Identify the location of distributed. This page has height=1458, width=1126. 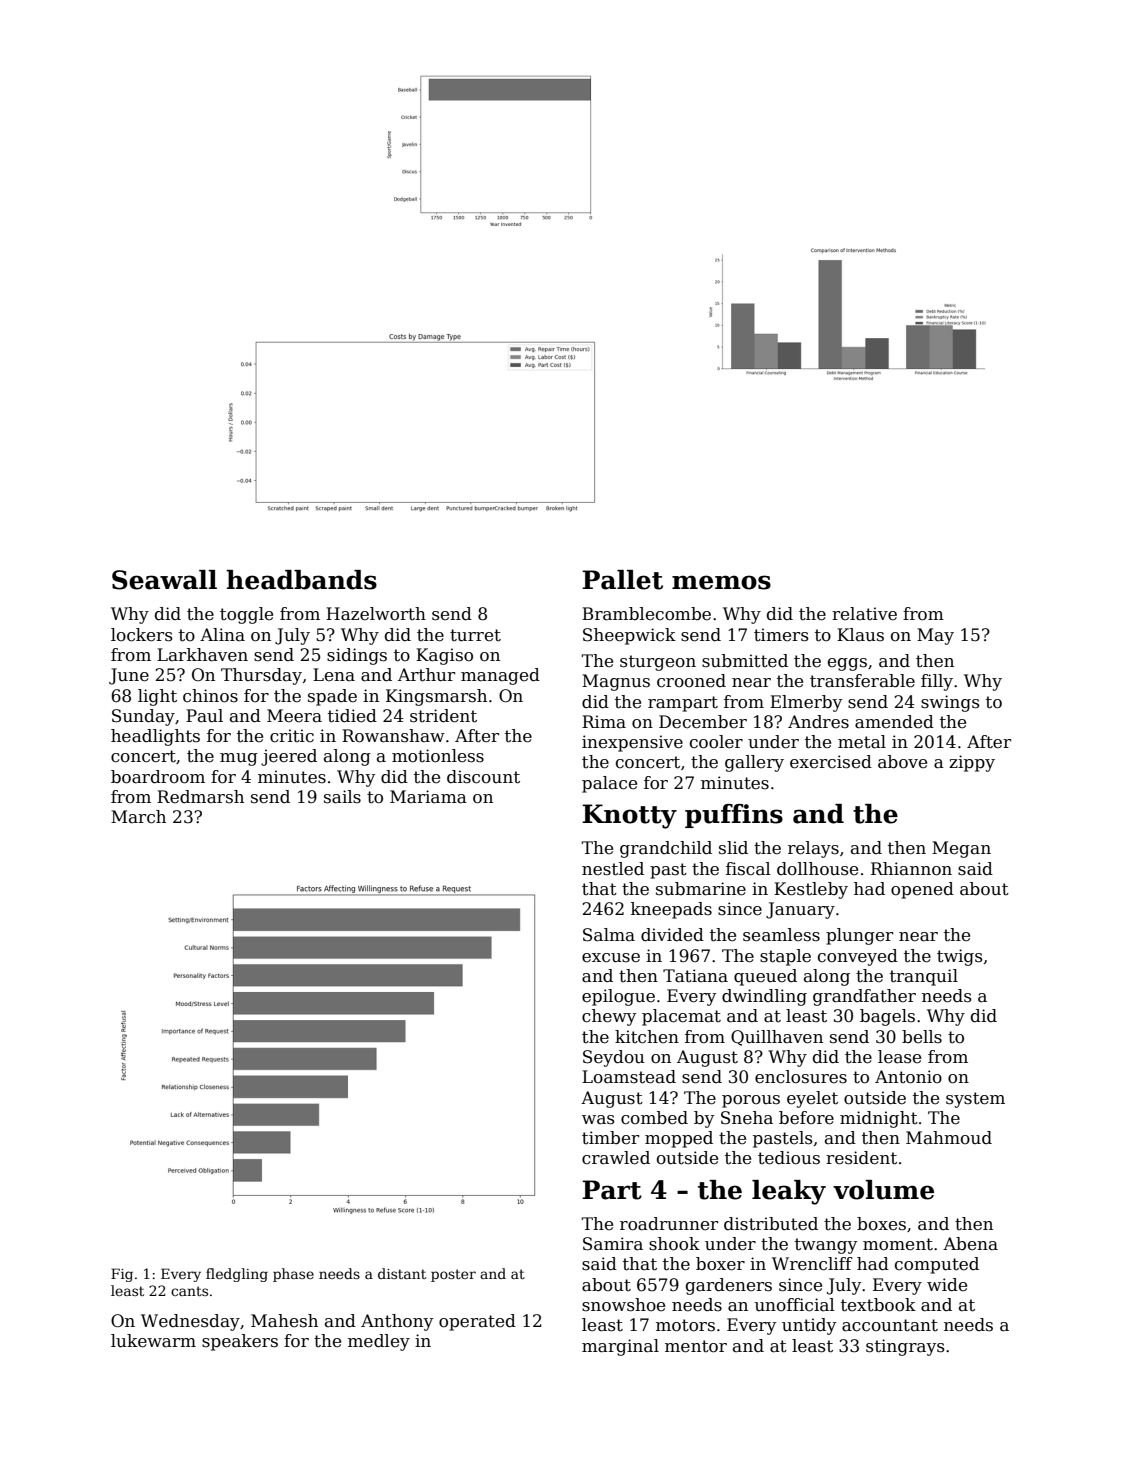
(771, 1224).
